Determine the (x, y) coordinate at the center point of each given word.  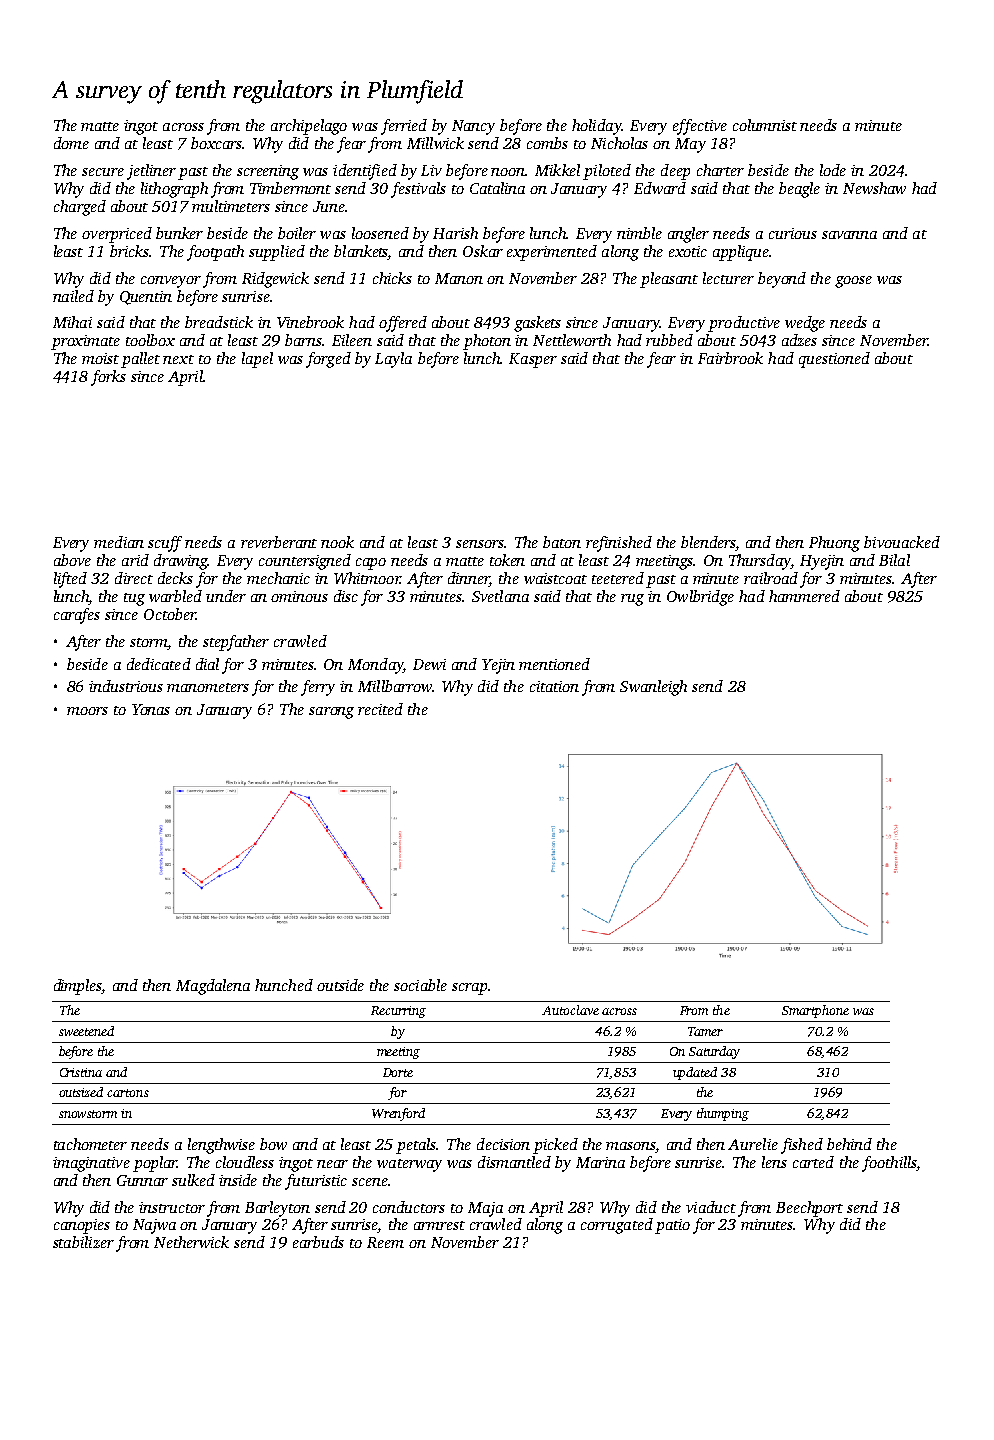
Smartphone (815, 1011)
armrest (439, 1225)
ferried (404, 127)
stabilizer (83, 1242)
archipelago (309, 127)
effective (700, 127)
